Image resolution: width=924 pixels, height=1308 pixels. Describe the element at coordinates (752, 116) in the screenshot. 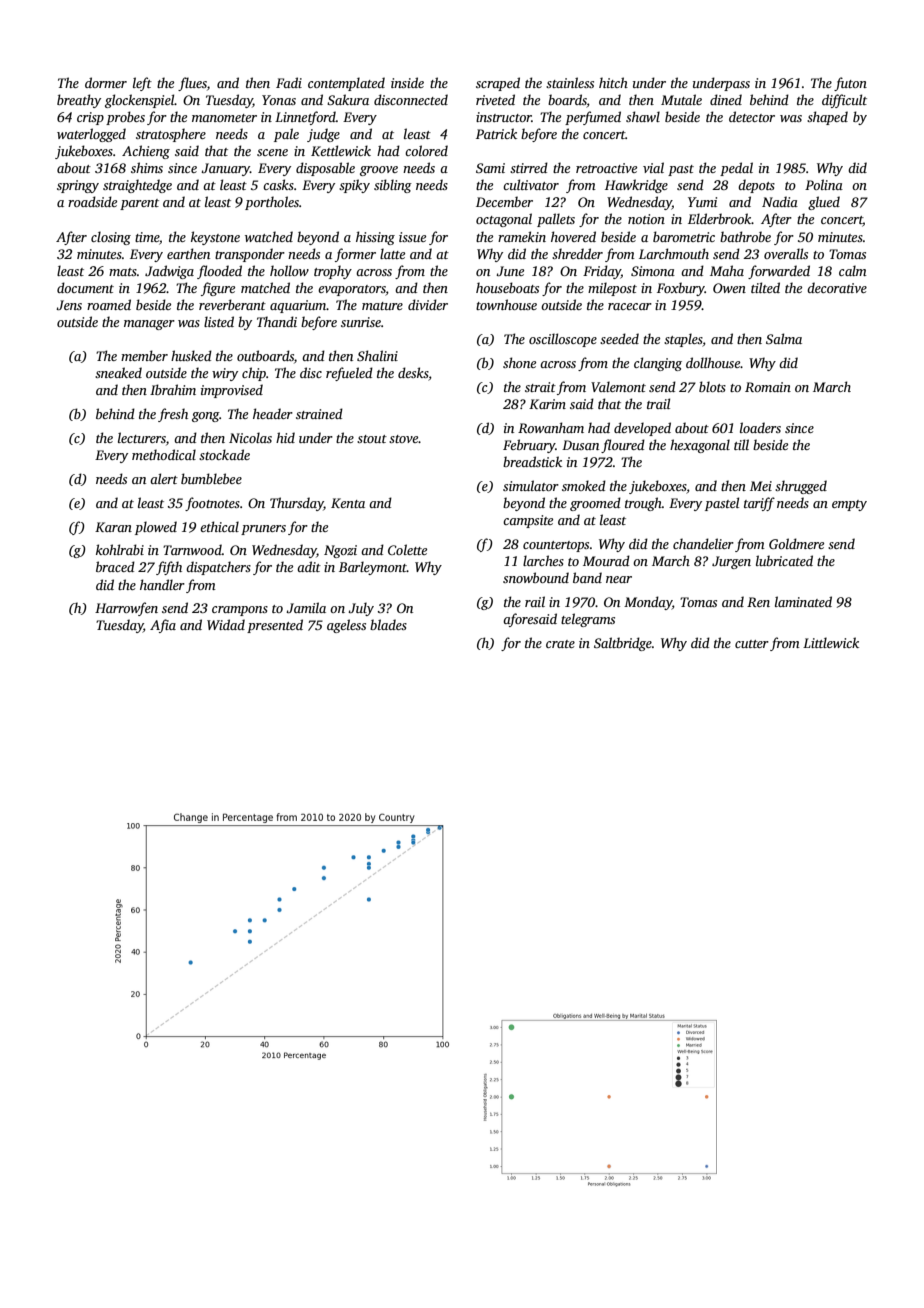

I see `detector` at that location.
